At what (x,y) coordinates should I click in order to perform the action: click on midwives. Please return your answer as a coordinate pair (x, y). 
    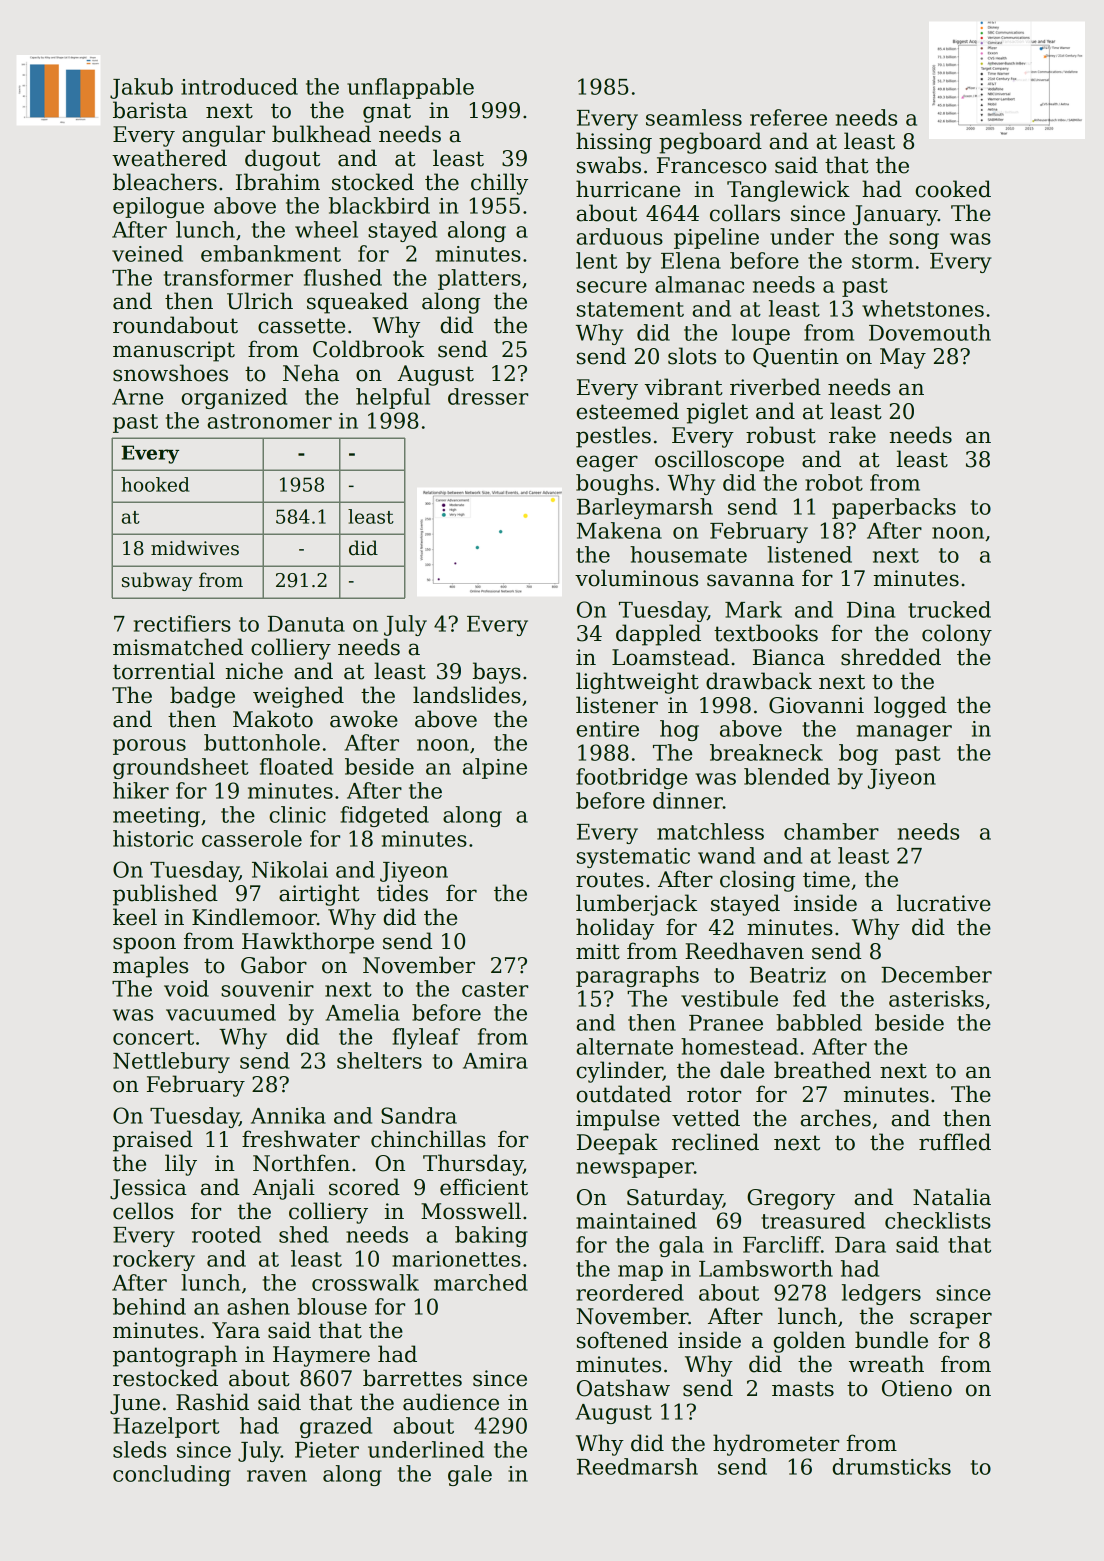
    Looking at the image, I should click on (195, 548).
